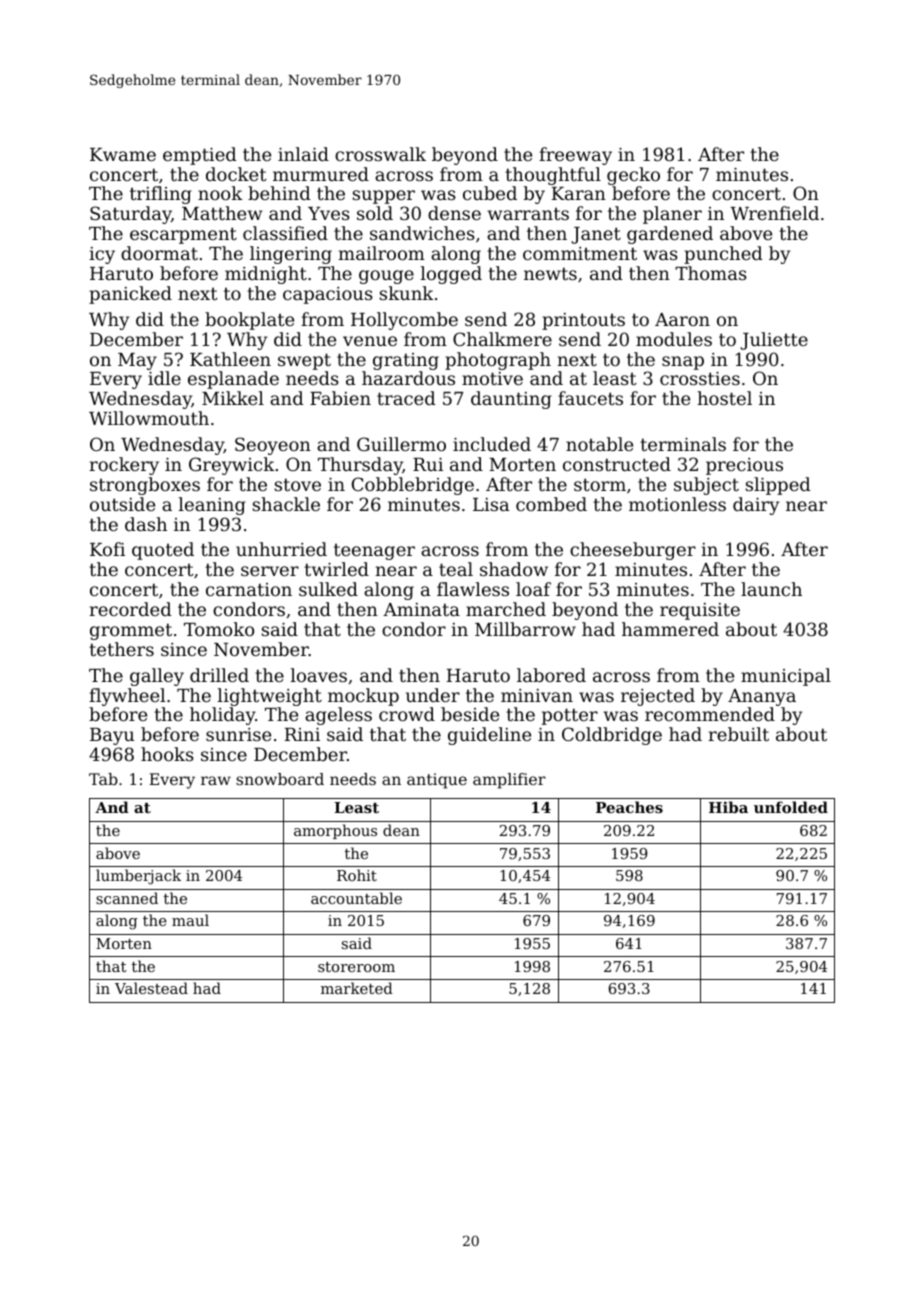 The height and width of the screenshot is (1314, 924). I want to click on accountable, so click(356, 898).
